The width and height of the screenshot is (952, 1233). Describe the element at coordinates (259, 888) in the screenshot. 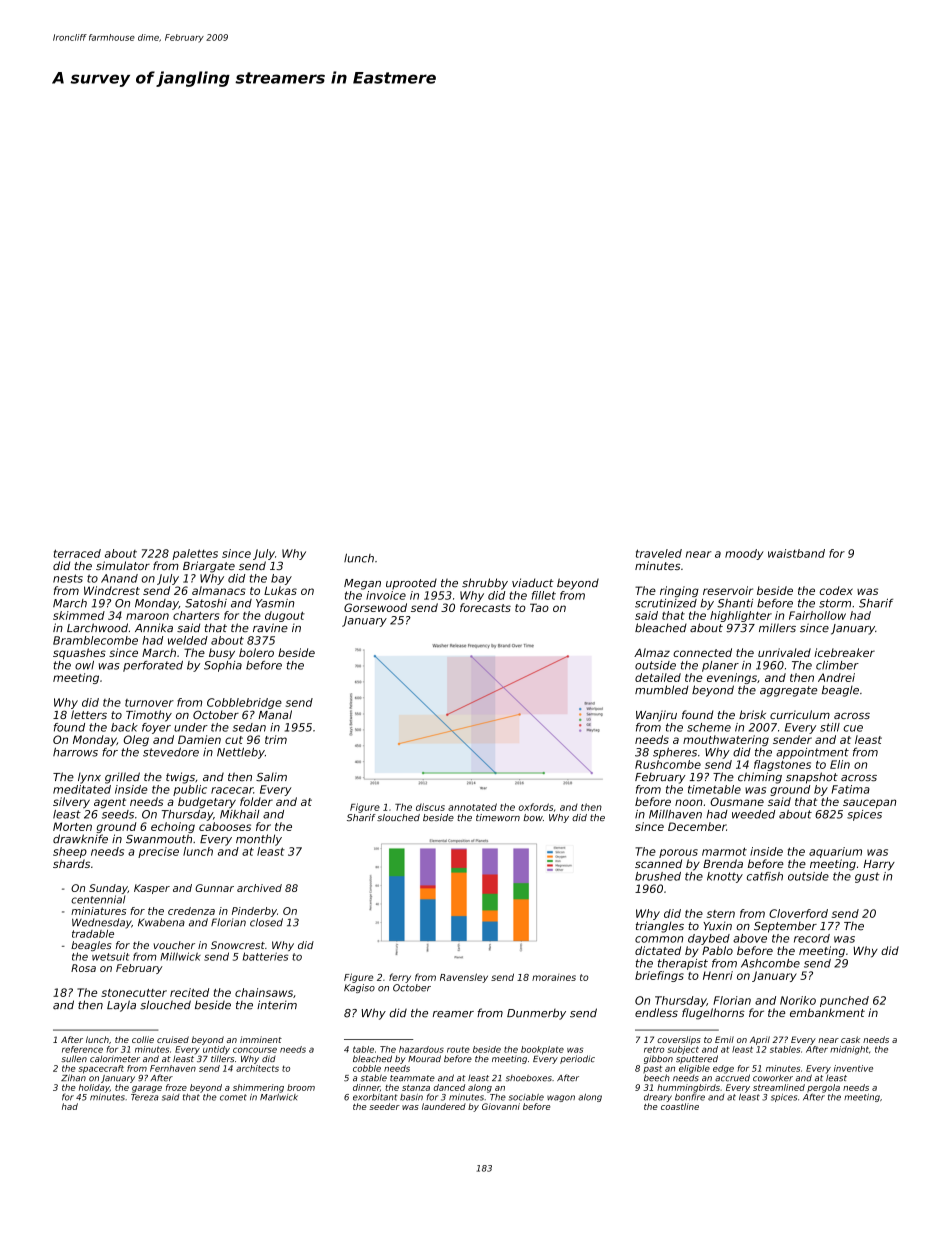

I see `archived` at that location.
